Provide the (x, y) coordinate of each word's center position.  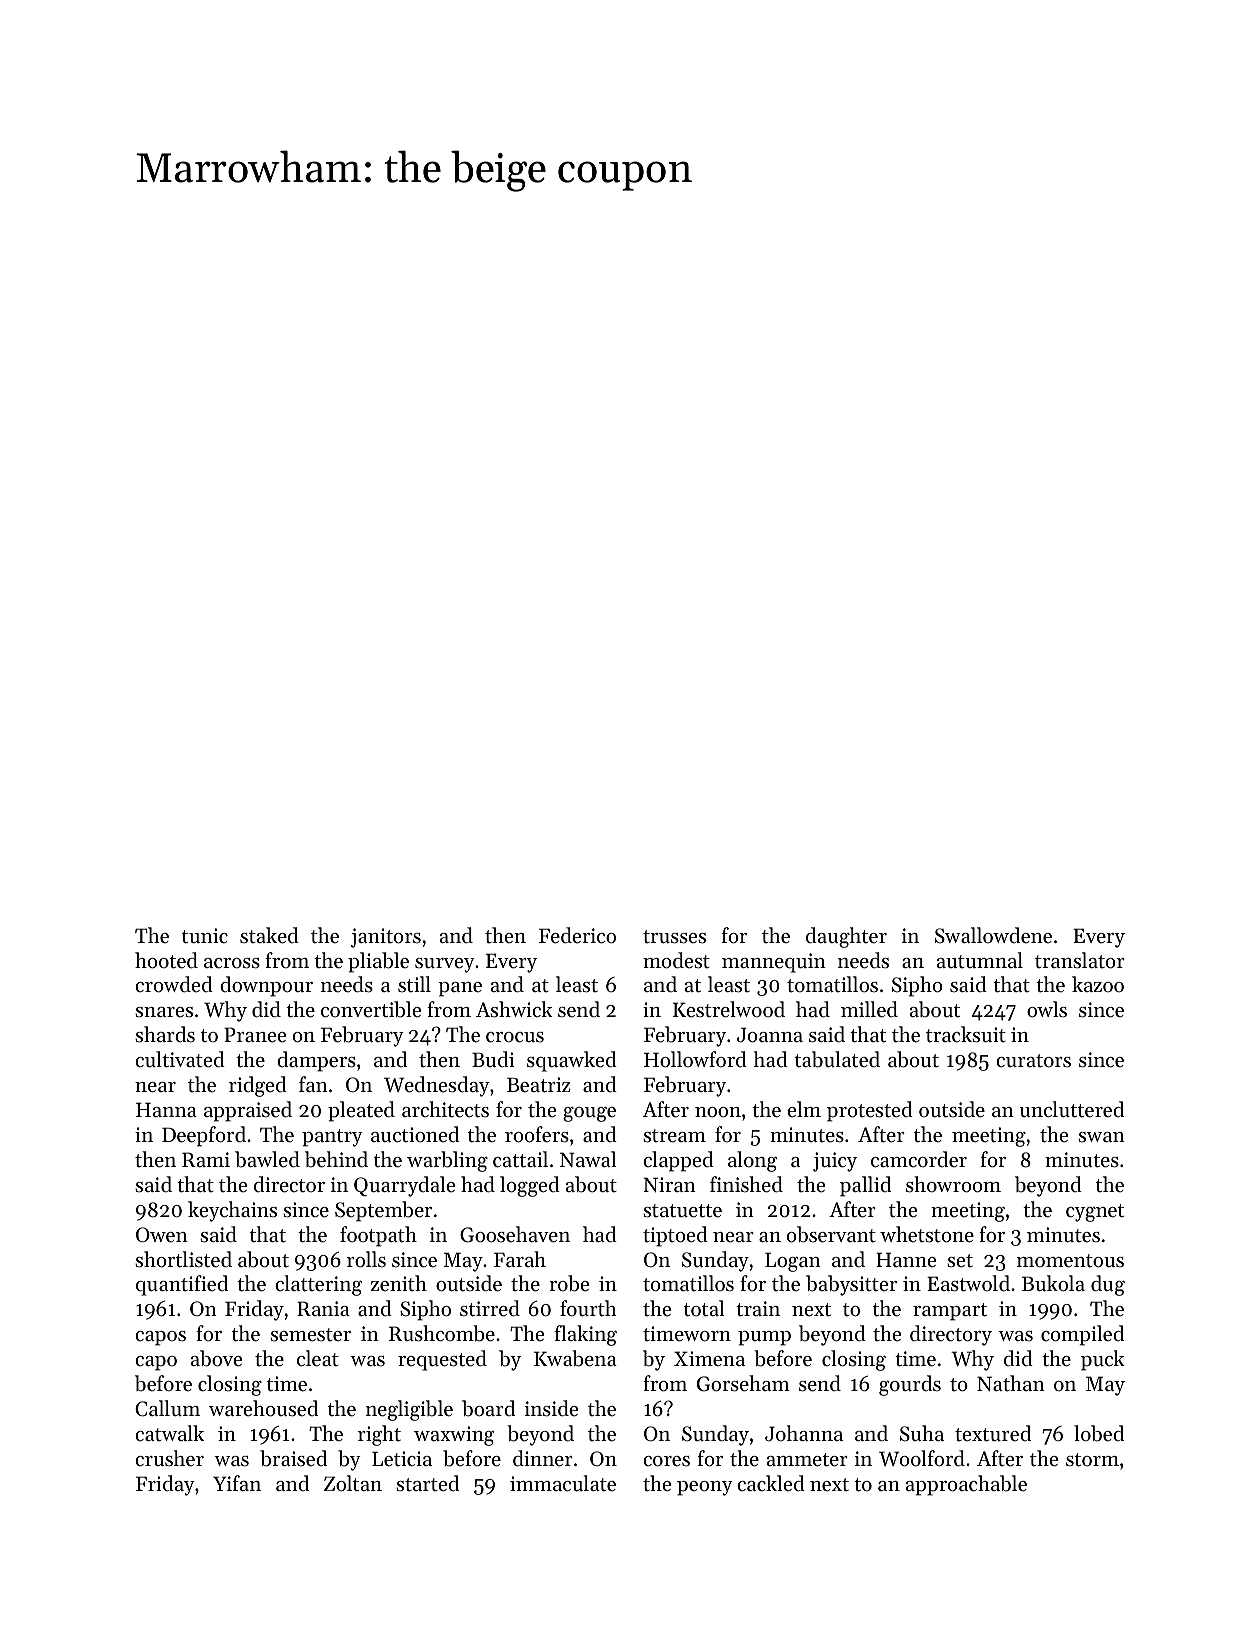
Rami (206, 1159)
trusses (674, 937)
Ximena (709, 1359)
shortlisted (183, 1259)
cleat (318, 1358)
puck (1103, 1360)
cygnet (1095, 1213)
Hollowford (695, 1059)
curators (1033, 1061)
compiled (1082, 1335)
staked (269, 935)
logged (530, 1186)
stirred (490, 1308)
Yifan (237, 1483)
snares (164, 1012)
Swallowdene (993, 935)
